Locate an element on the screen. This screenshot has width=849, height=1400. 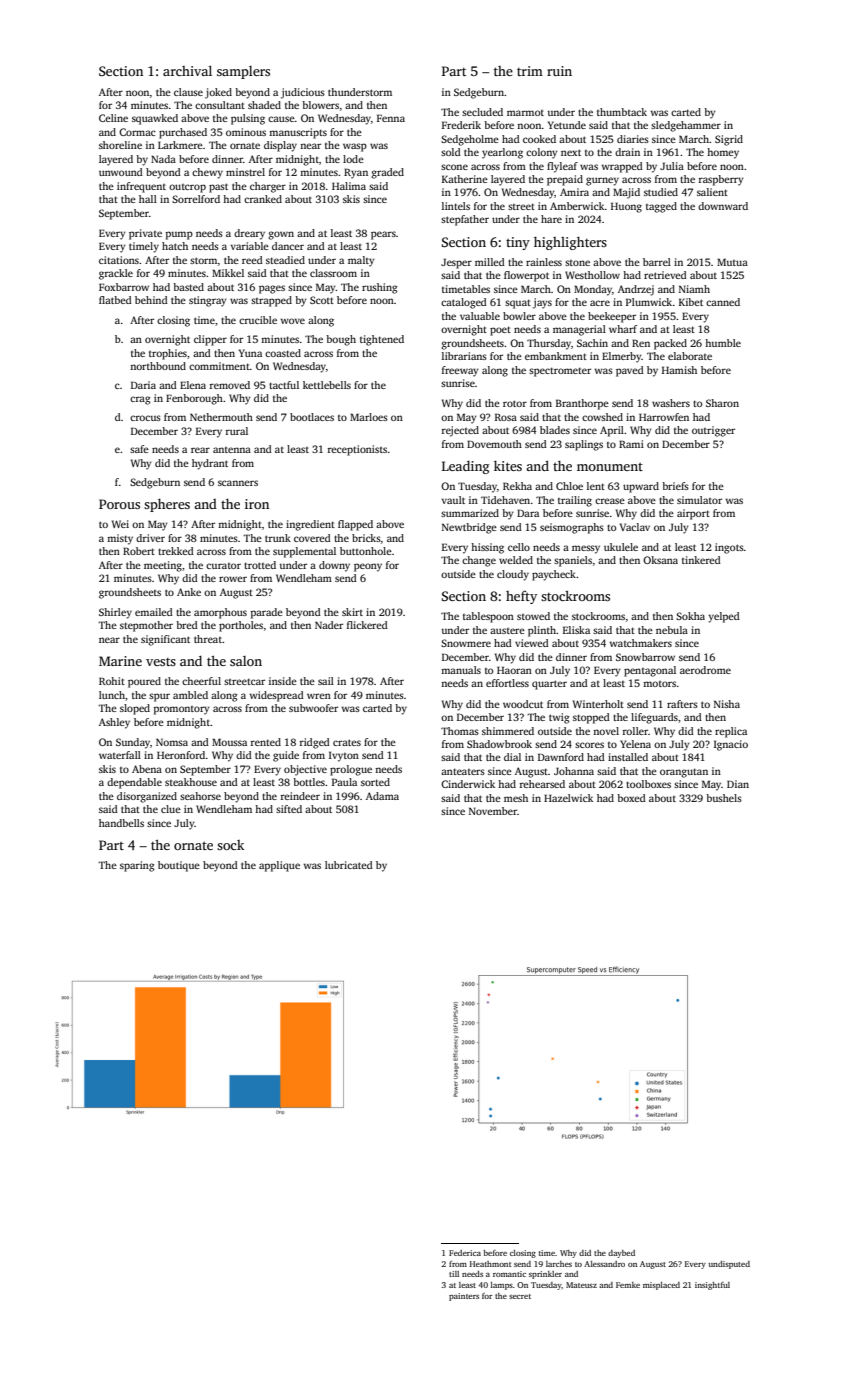
undisputed is located at coordinates (729, 1265).
